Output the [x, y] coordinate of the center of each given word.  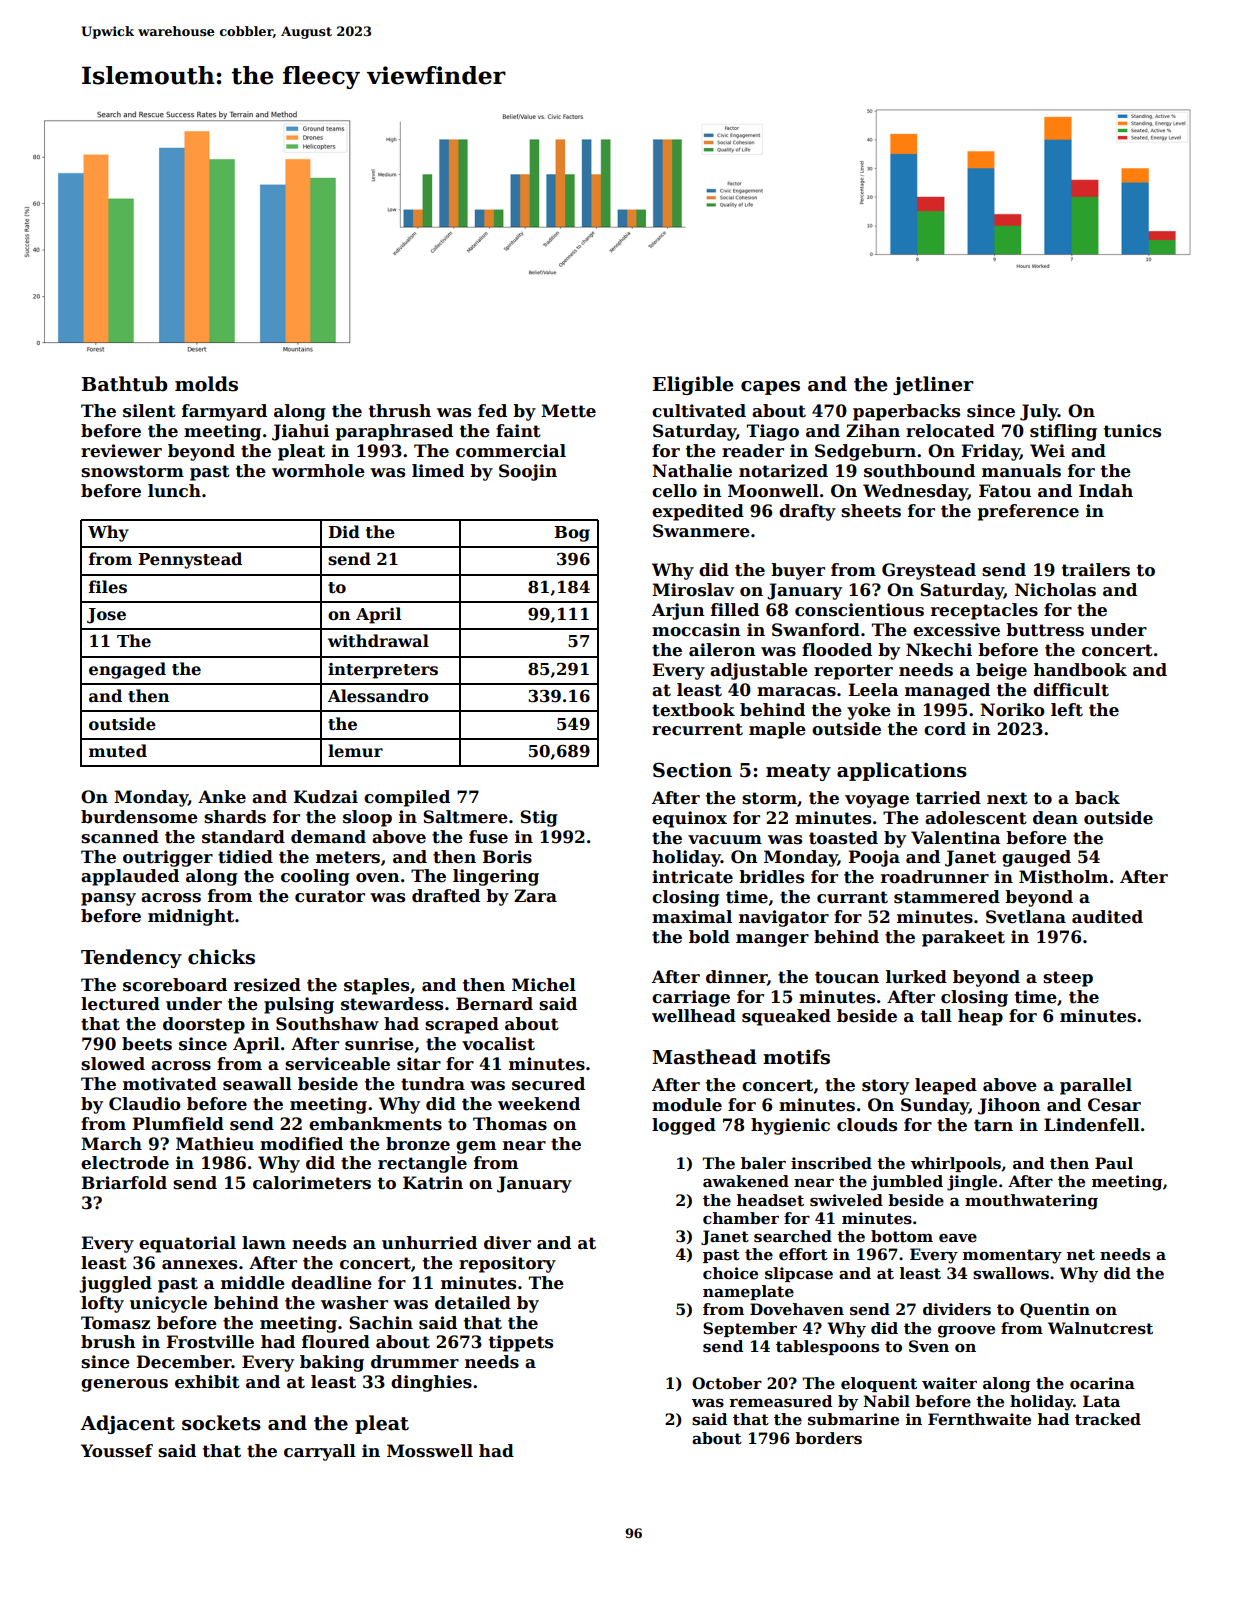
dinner [736, 977]
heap [980, 1017]
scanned [120, 837]
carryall [320, 1452]
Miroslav [693, 590]
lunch [174, 491]
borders [828, 1438]
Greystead [929, 571]
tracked [1108, 1419]
